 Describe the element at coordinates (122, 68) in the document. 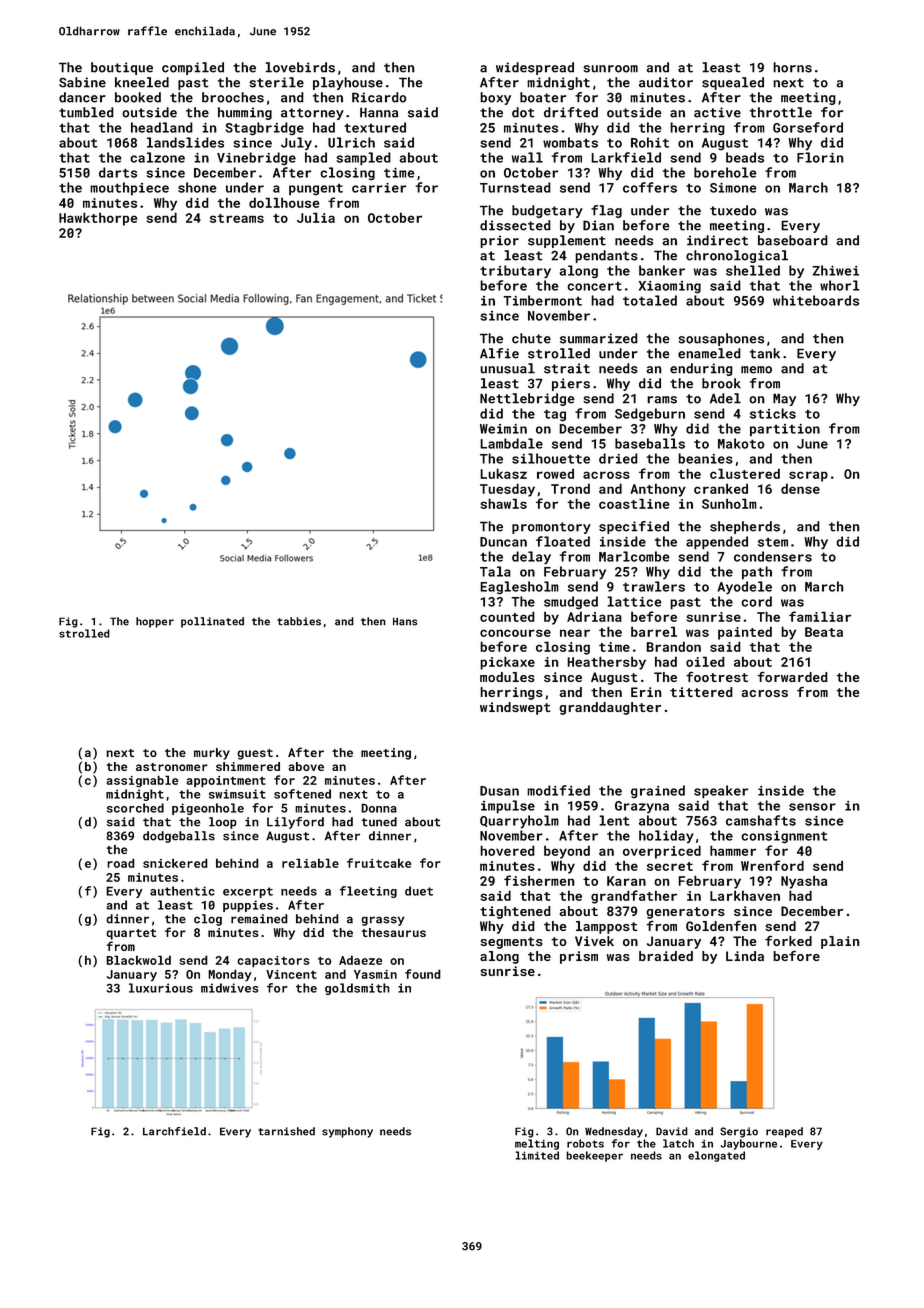

I see `boutique` at that location.
